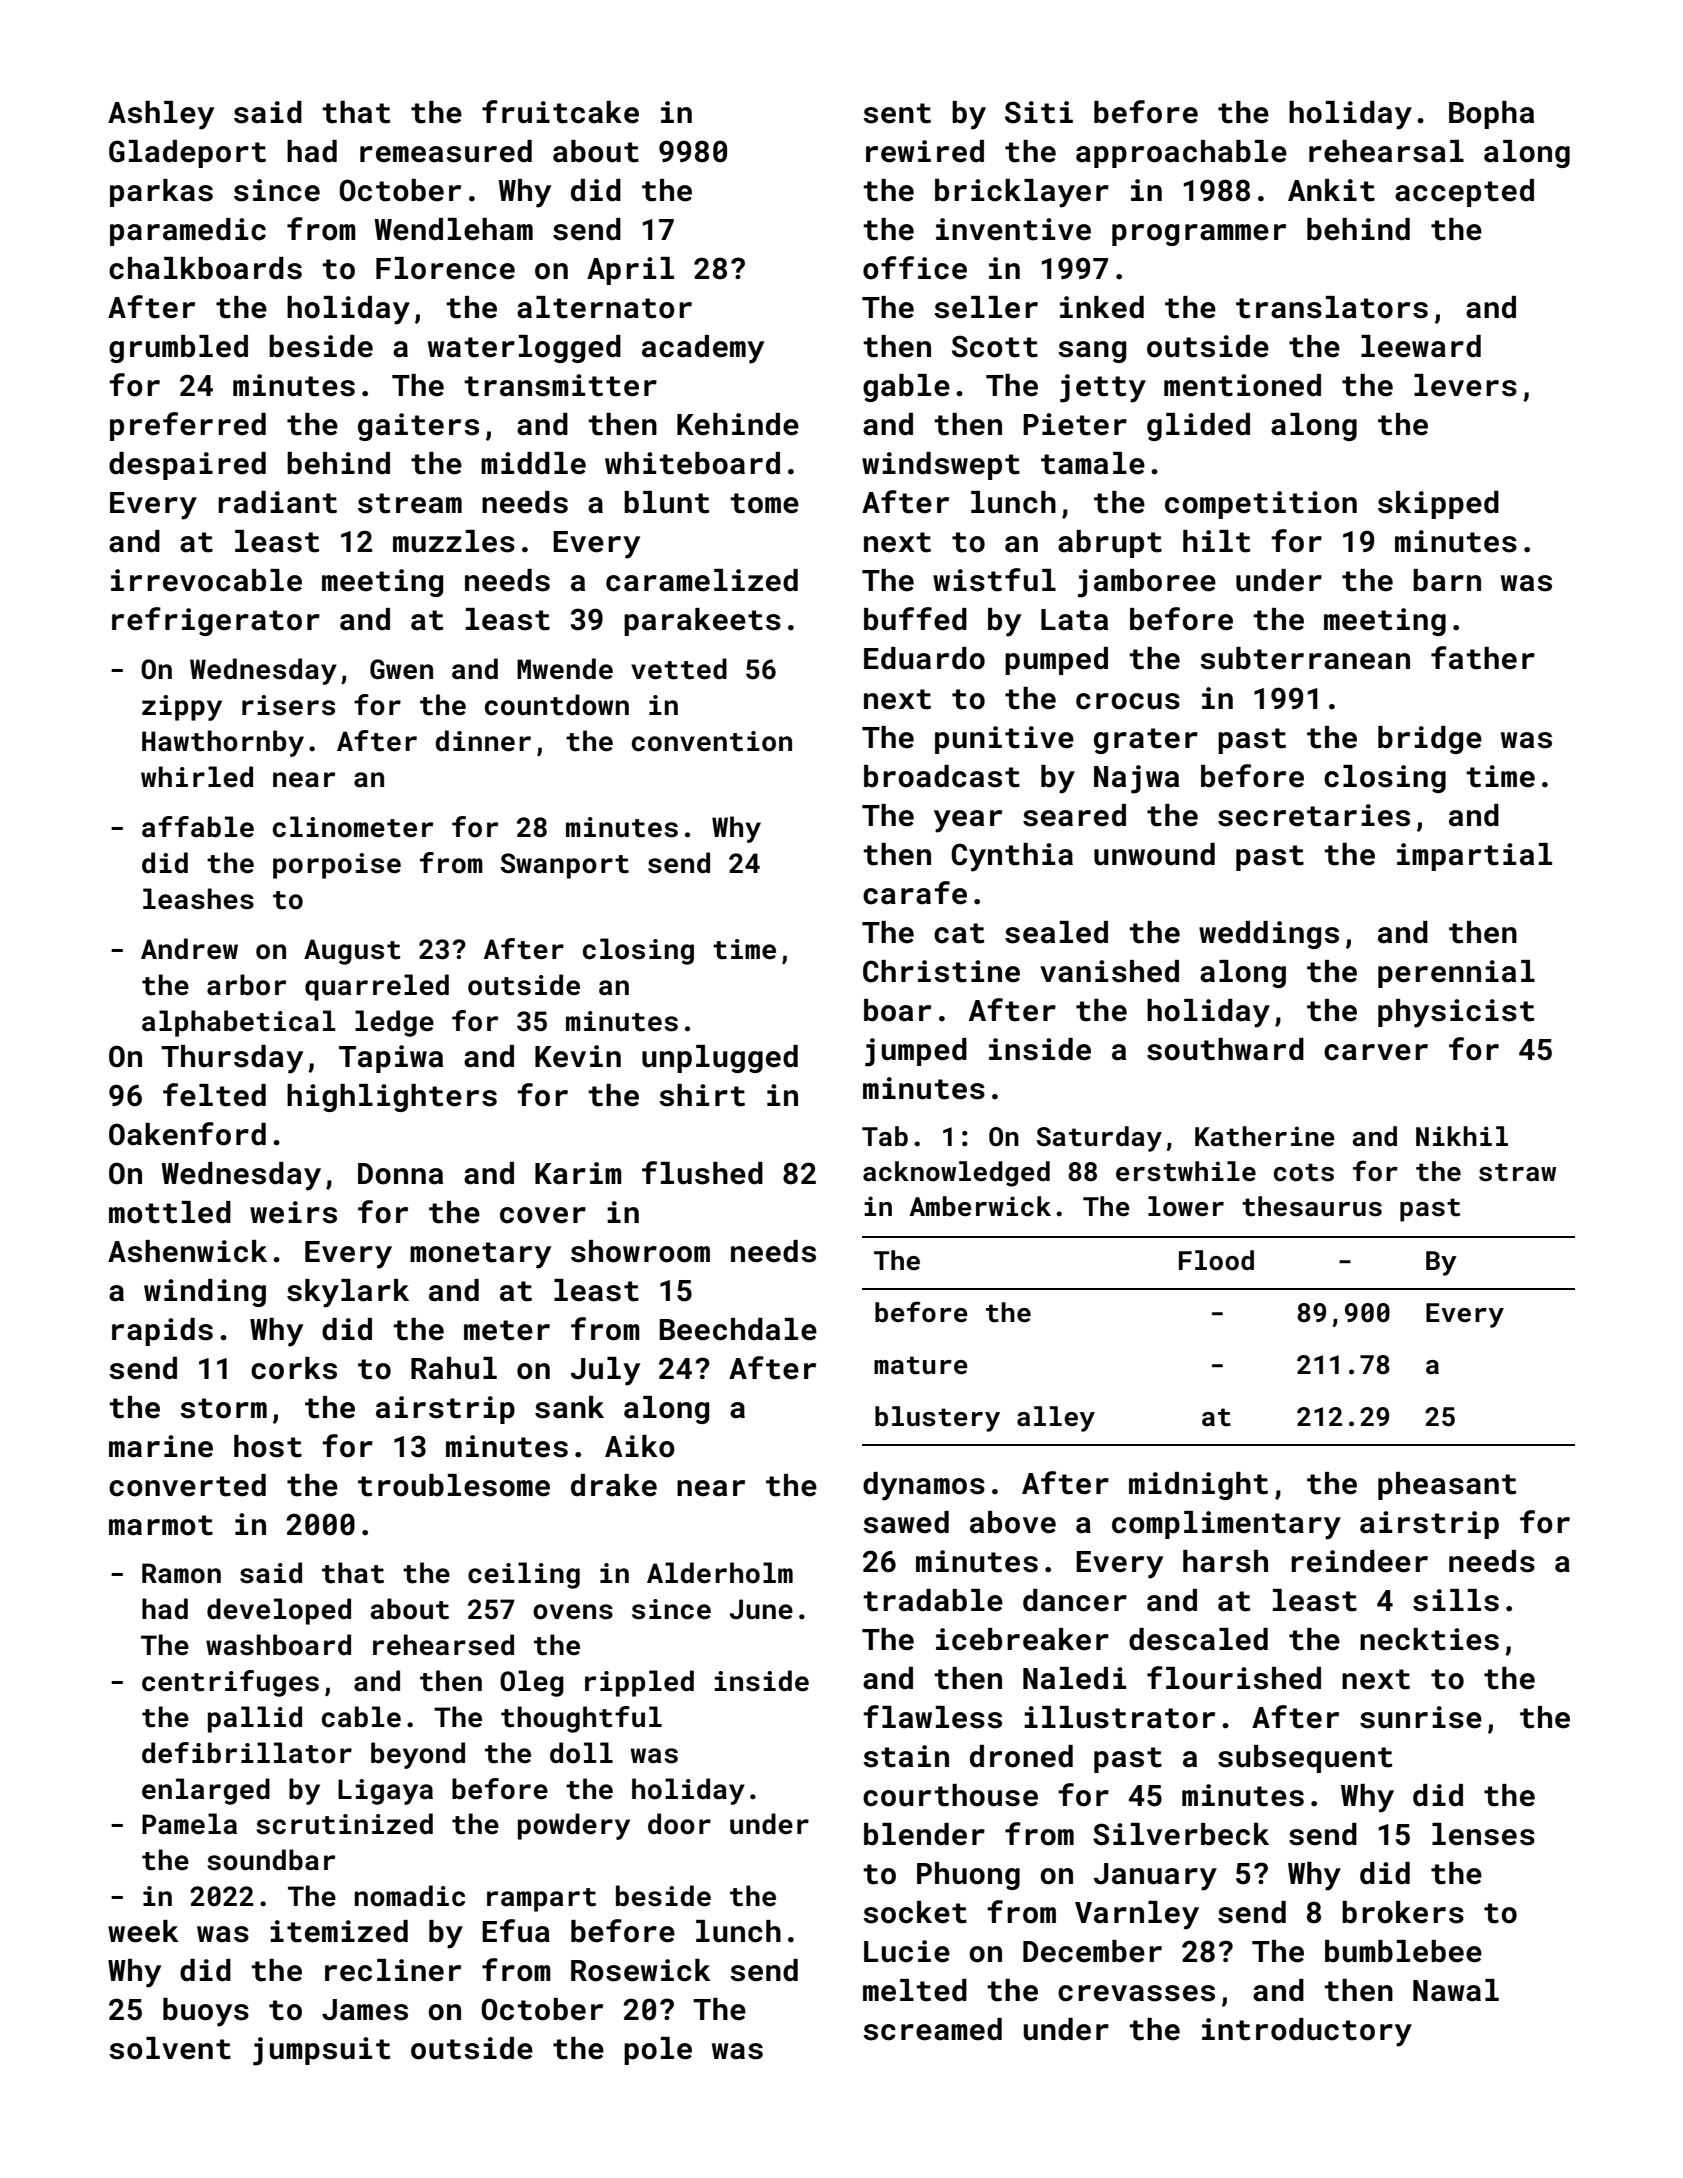 Image resolution: width=1683 pixels, height=2178 pixels. I want to click on Eduardo, so click(924, 658).
